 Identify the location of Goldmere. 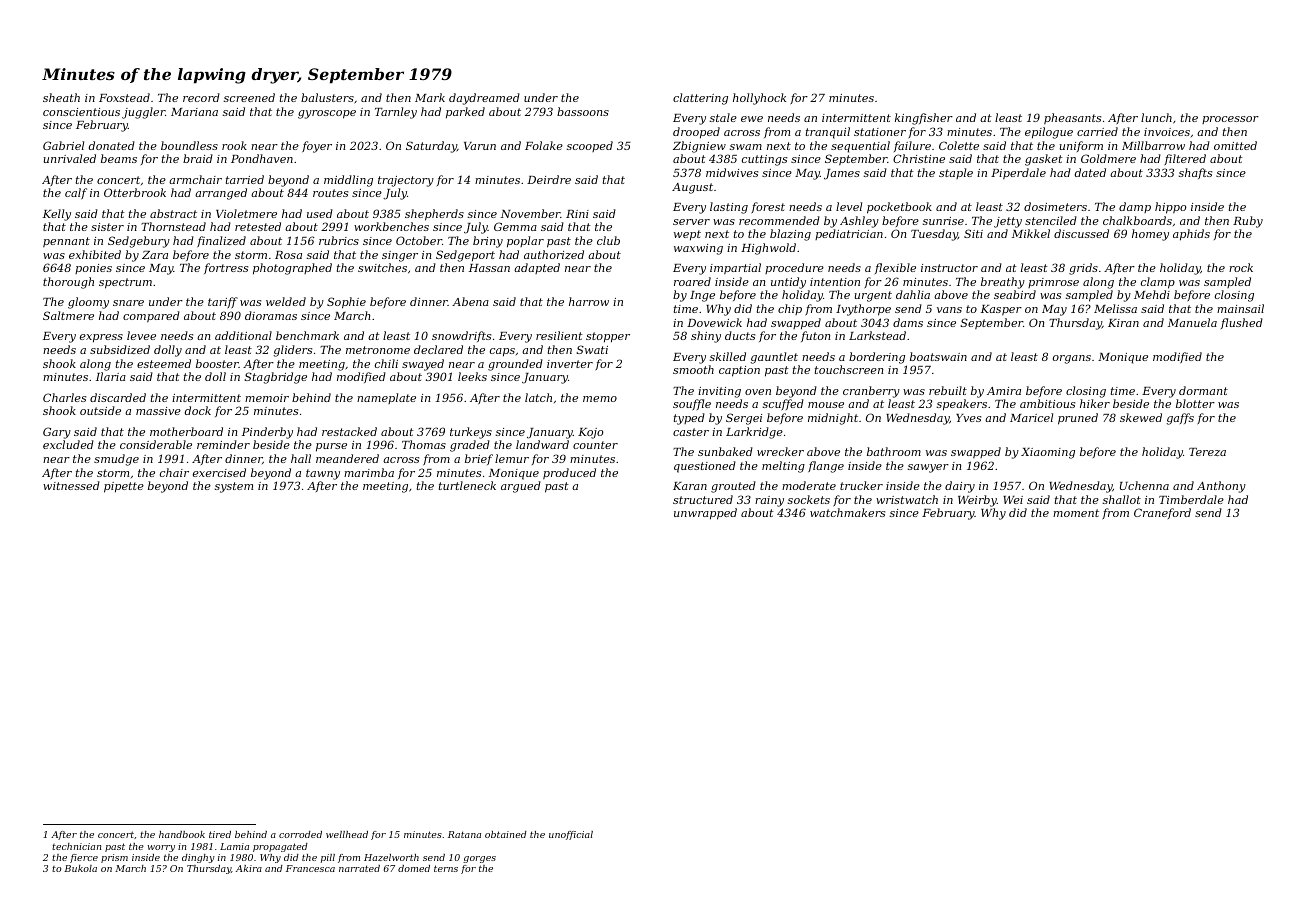
(1108, 158).
